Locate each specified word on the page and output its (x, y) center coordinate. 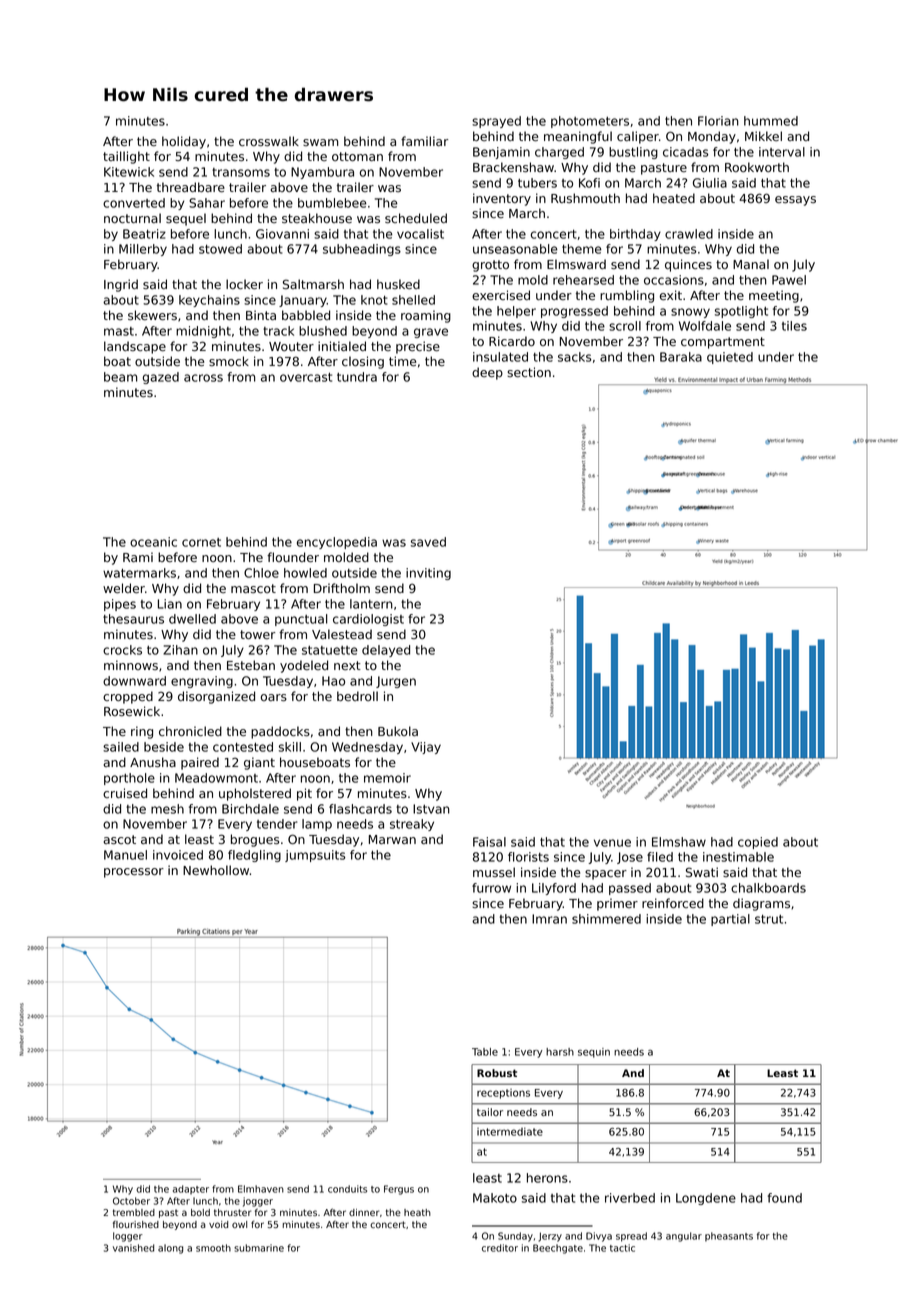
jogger (258, 1202)
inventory (502, 199)
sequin (594, 1053)
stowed (220, 249)
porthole (129, 779)
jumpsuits (315, 856)
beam (120, 377)
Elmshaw (679, 842)
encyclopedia (337, 543)
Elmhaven (261, 1189)
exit (671, 295)
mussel (494, 872)
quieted (730, 358)
